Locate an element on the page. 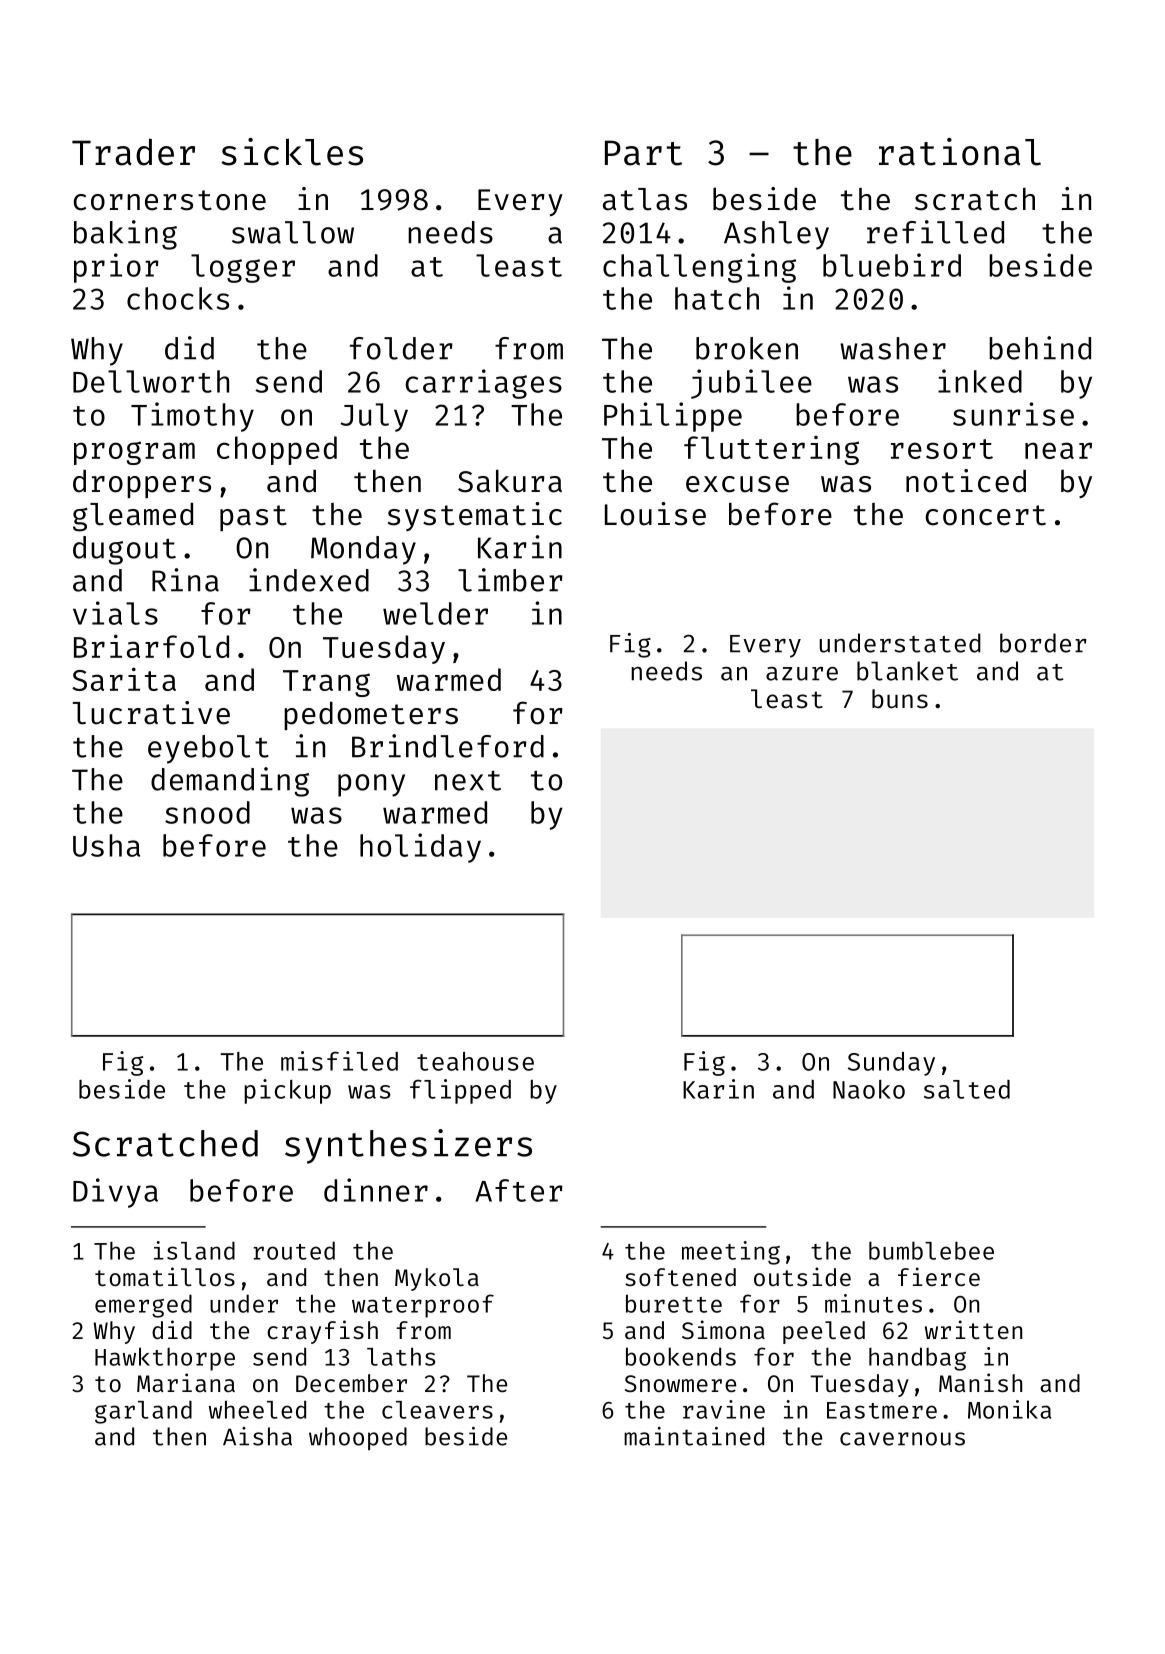 This page has height=1654, width=1165. near is located at coordinates (1058, 450).
